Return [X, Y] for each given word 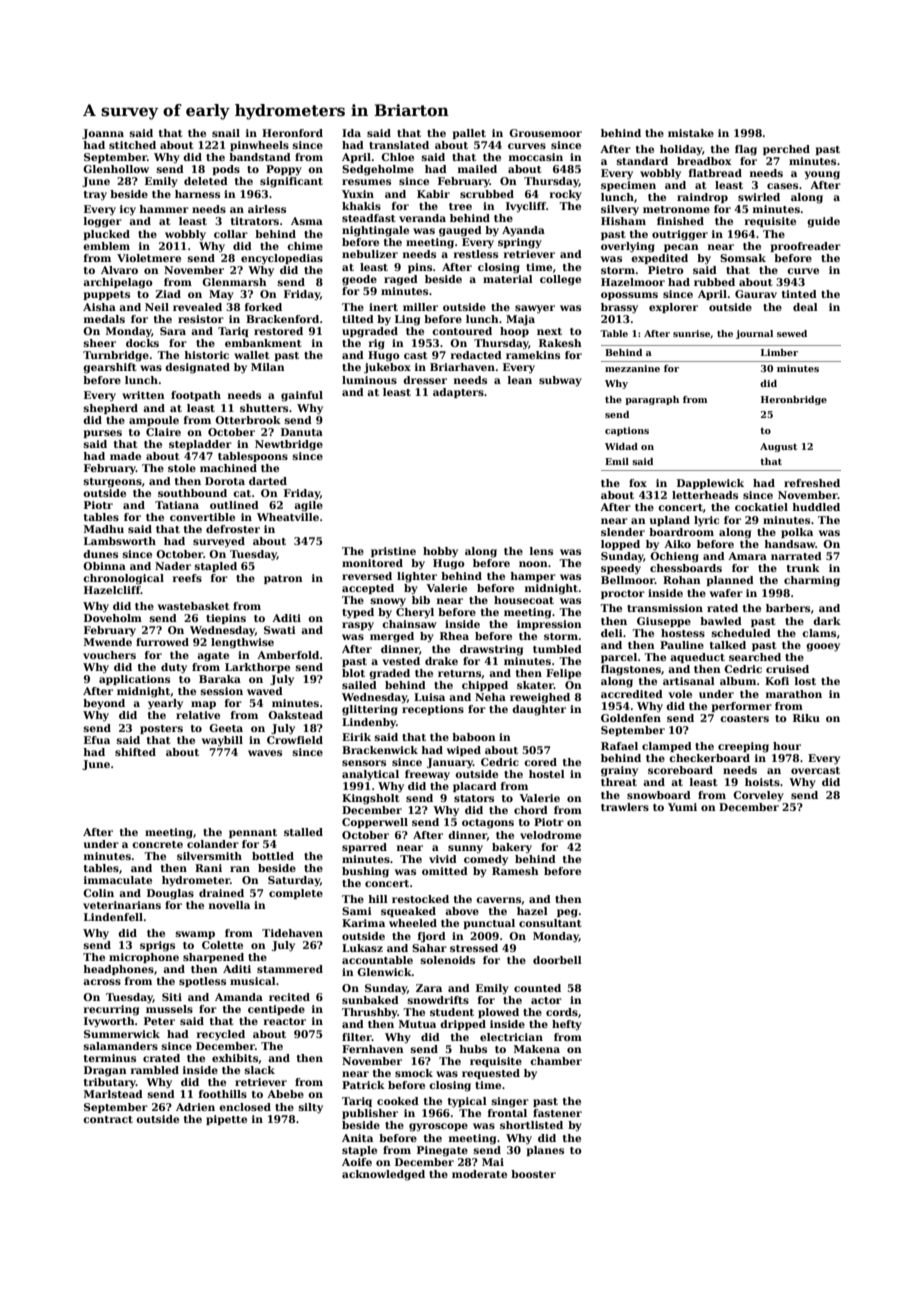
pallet [469, 134]
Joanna [103, 134]
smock [414, 1073]
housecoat [524, 600]
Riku [806, 718]
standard [642, 161]
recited [289, 997]
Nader [173, 566]
